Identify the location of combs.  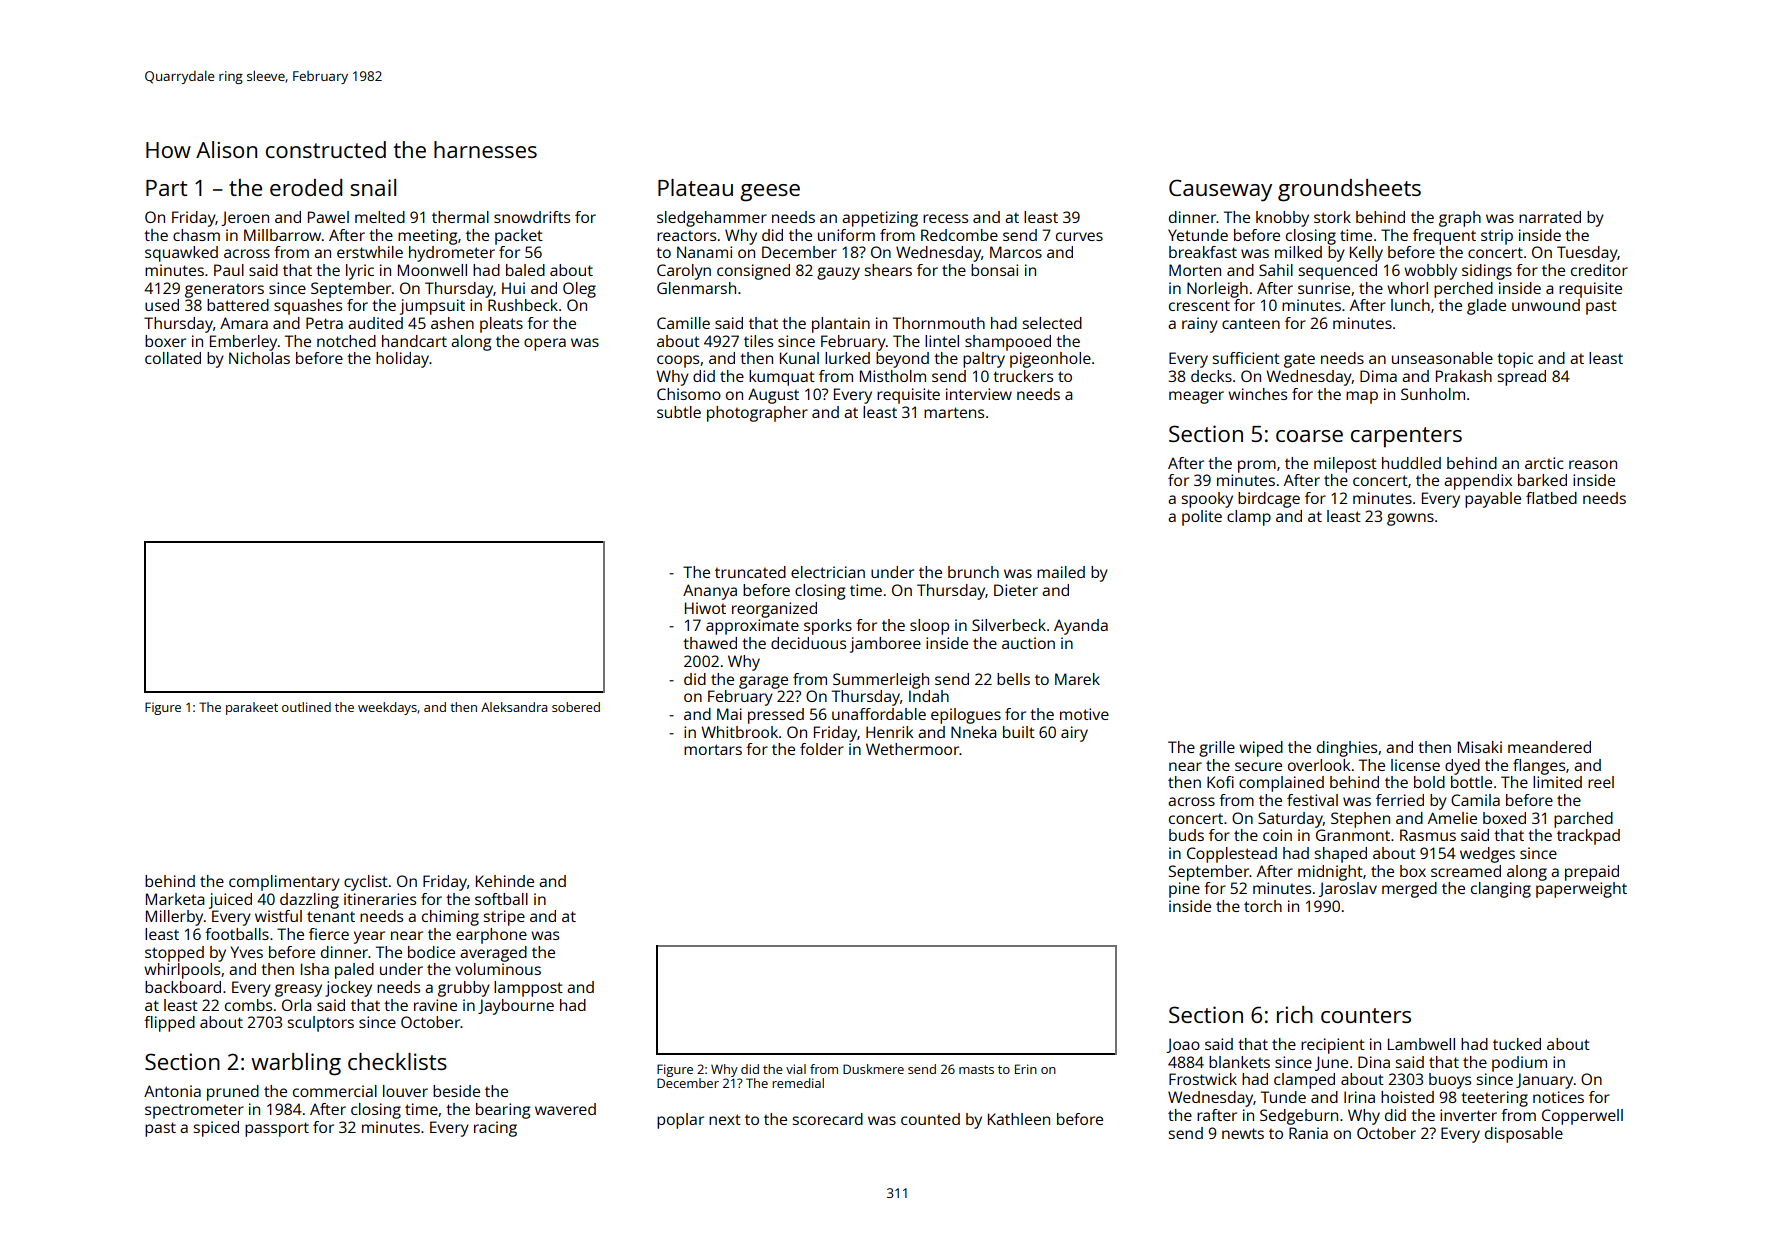
(248, 1005).
